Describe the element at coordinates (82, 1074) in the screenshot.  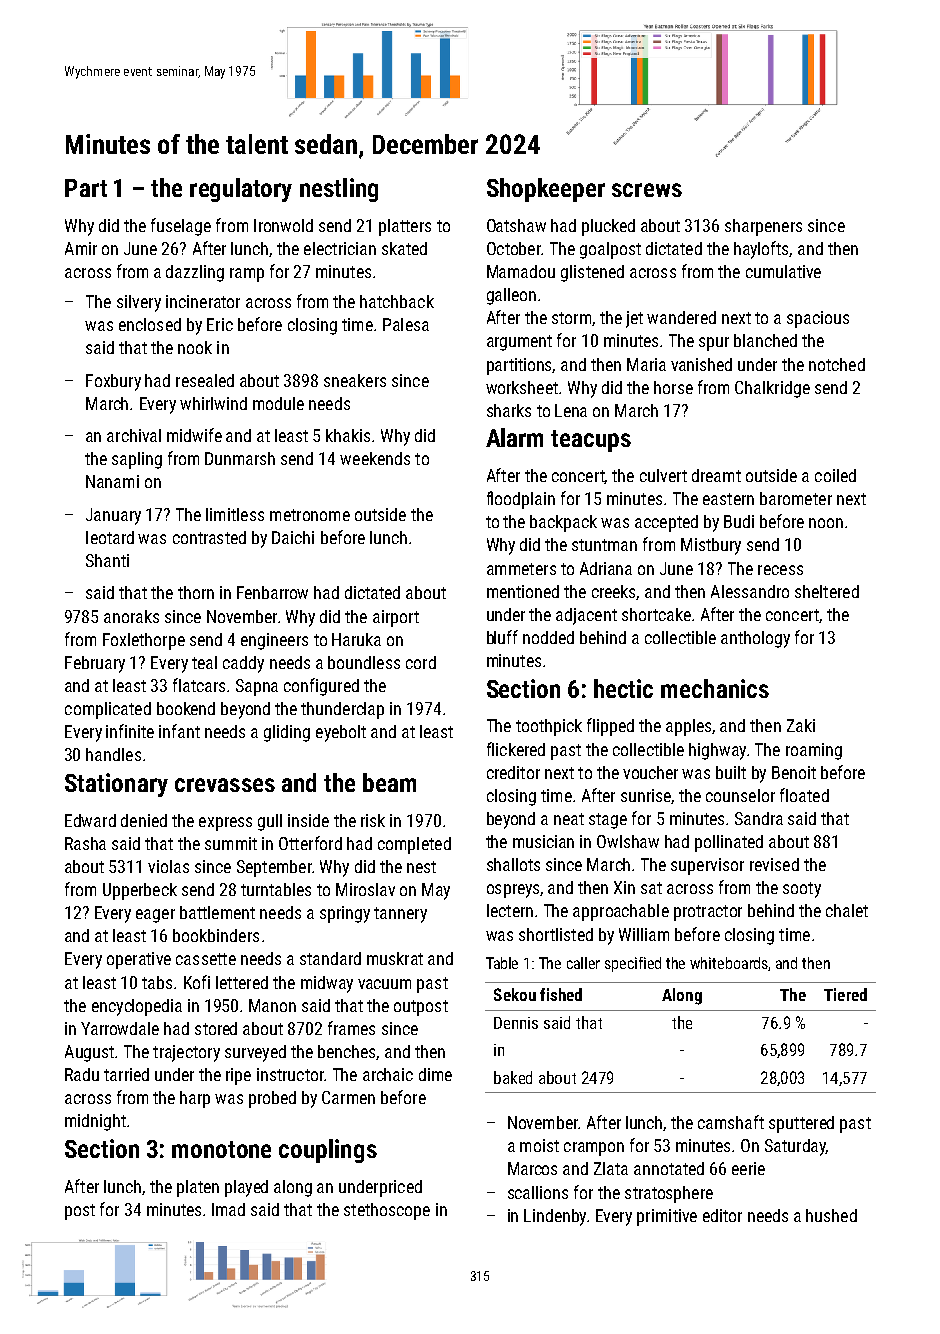
I see `Radu` at that location.
